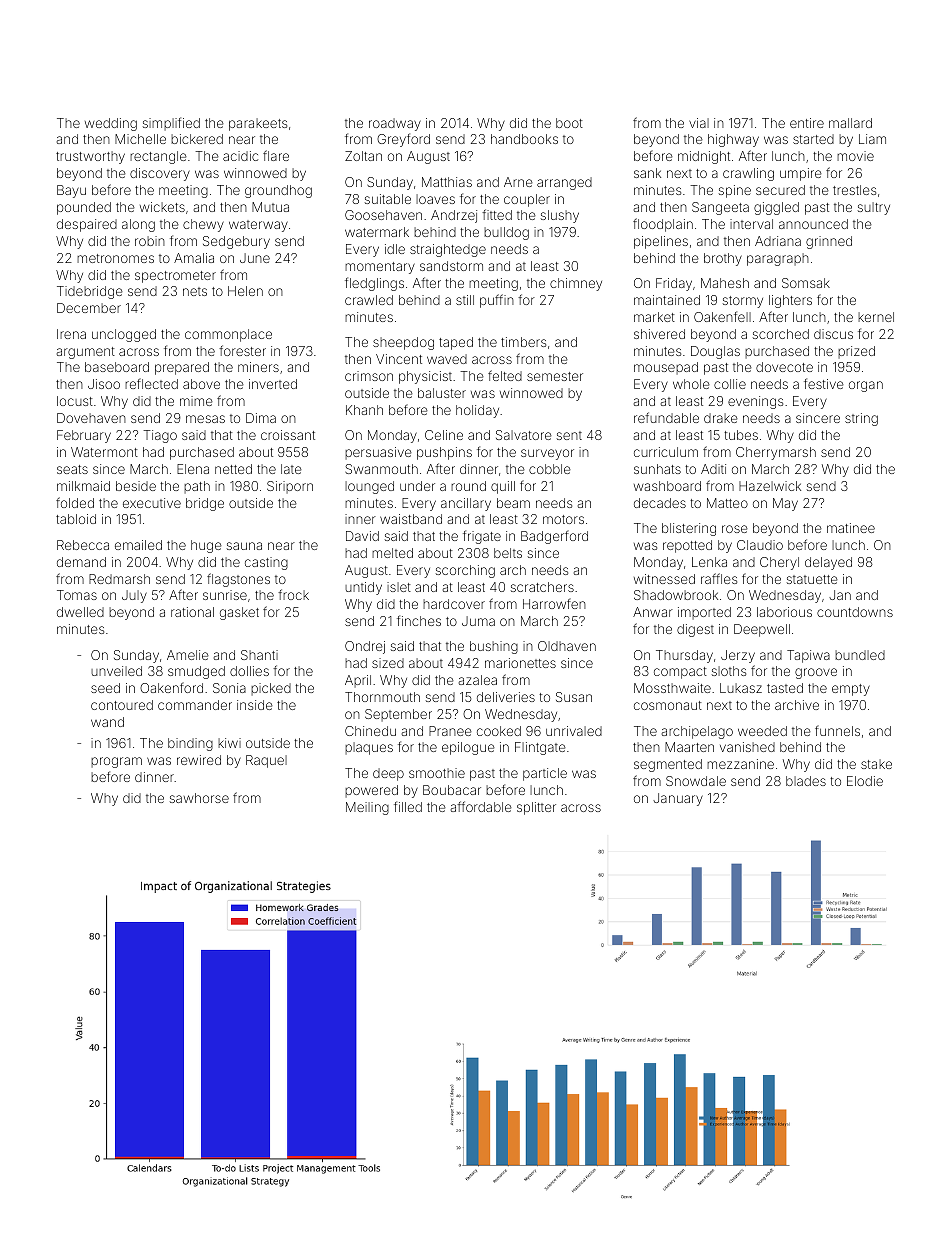  What do you see at coordinates (523, 342) in the document?
I see `timbers` at bounding box center [523, 342].
